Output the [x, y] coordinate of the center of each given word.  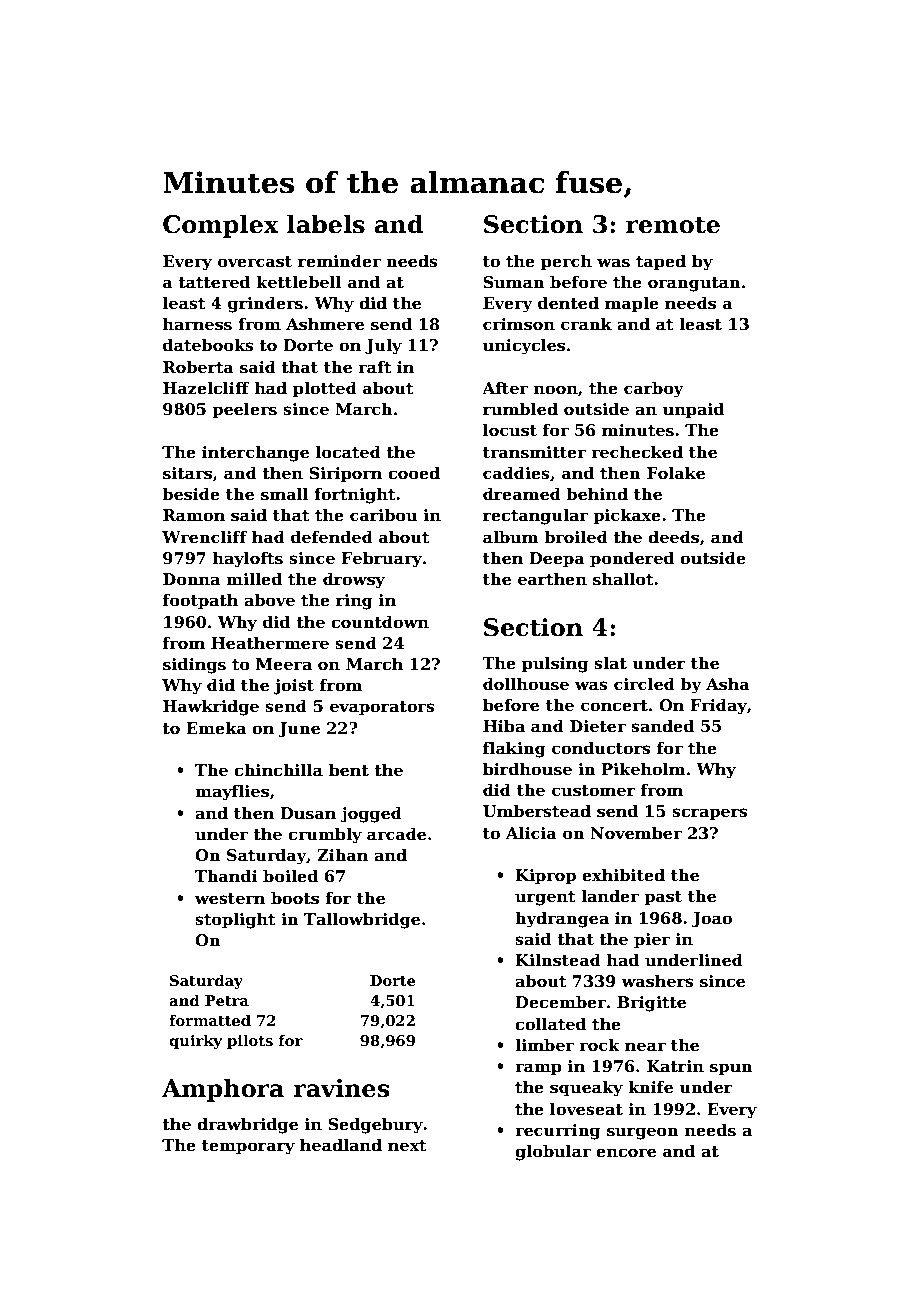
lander [610, 896]
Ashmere [325, 324]
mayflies [232, 792]
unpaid [693, 410]
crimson [519, 324]
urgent [545, 898]
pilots [250, 1041]
